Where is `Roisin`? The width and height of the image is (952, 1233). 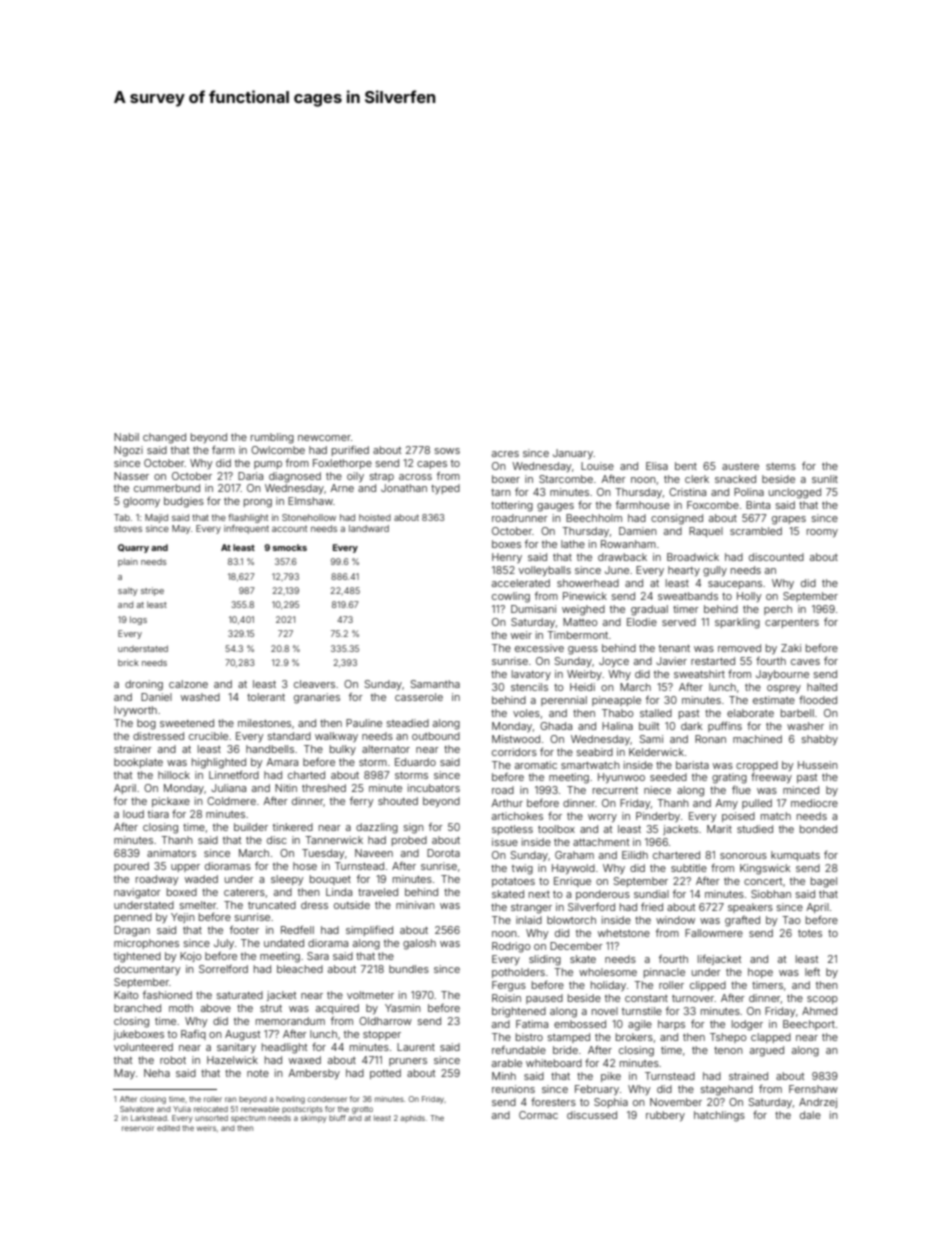
Roisin is located at coordinates (506, 998).
